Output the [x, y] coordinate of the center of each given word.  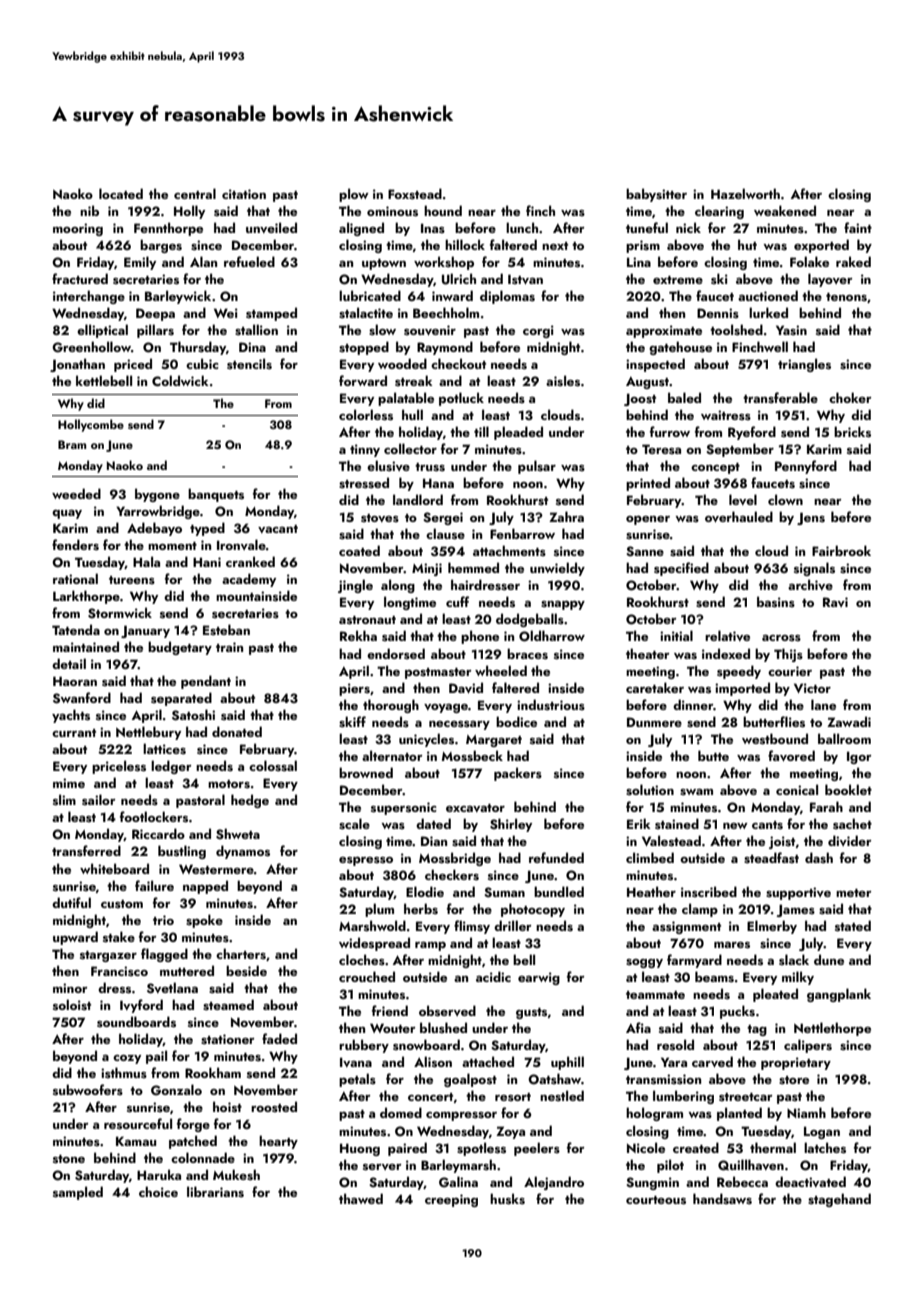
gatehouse [680, 348]
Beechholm [446, 312]
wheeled [501, 670]
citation [244, 194]
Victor [812, 688]
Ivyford [141, 1006]
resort [513, 1097]
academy [249, 580]
